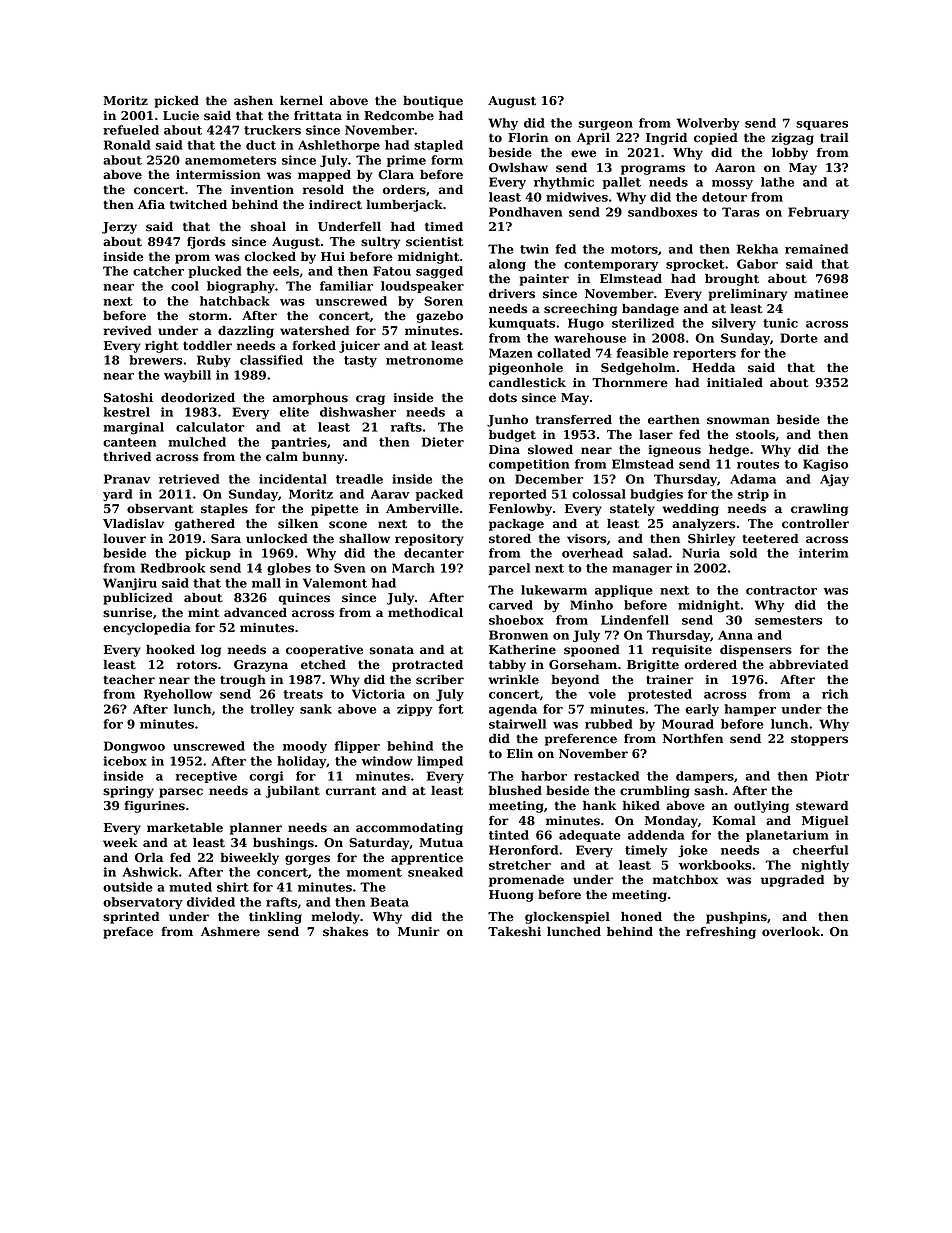 The width and height of the screenshot is (952, 1233). Describe the element at coordinates (378, 694) in the screenshot. I see `Victoria` at that location.
